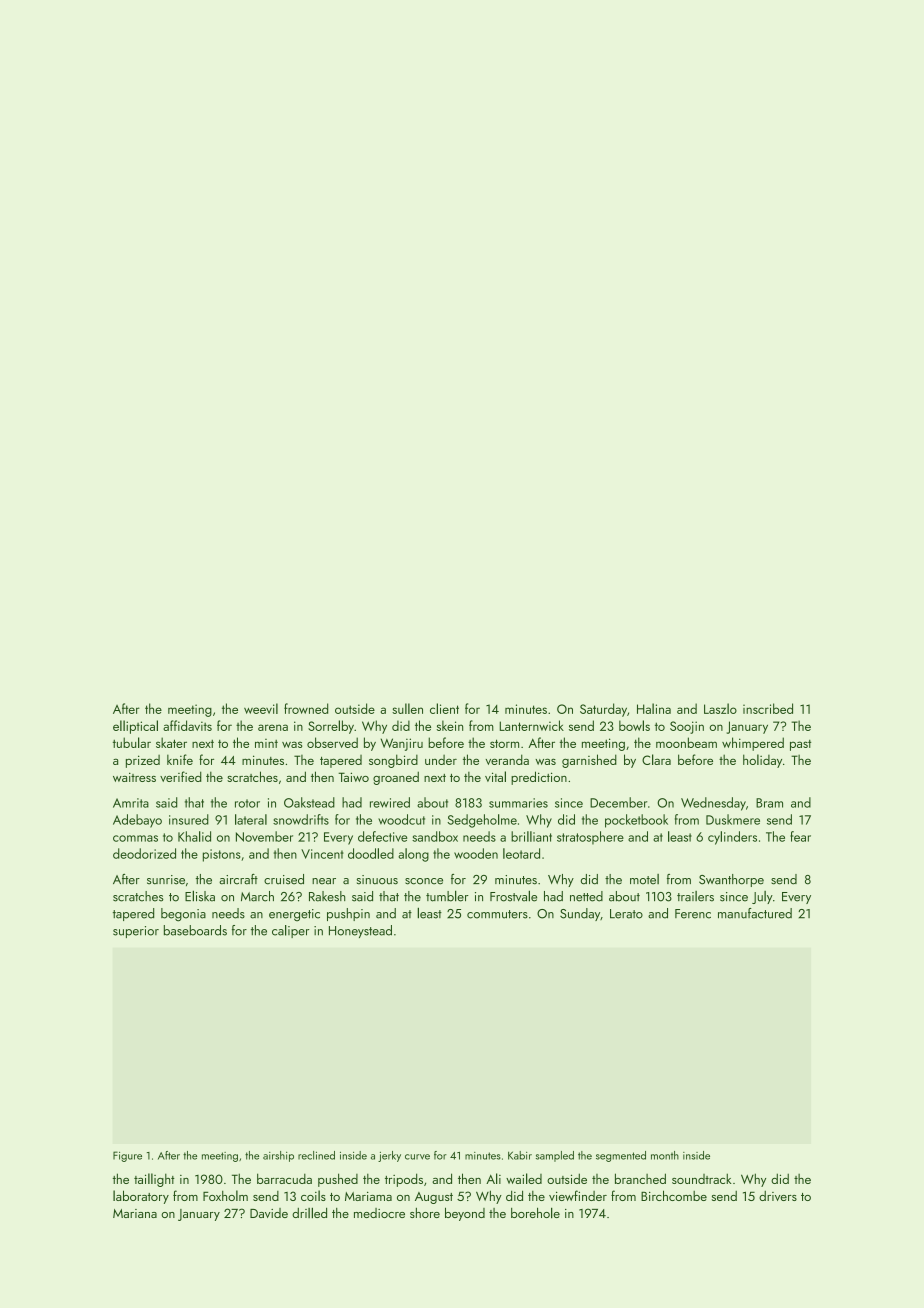 The height and width of the screenshot is (1308, 924). I want to click on sunrise, so click(166, 880).
